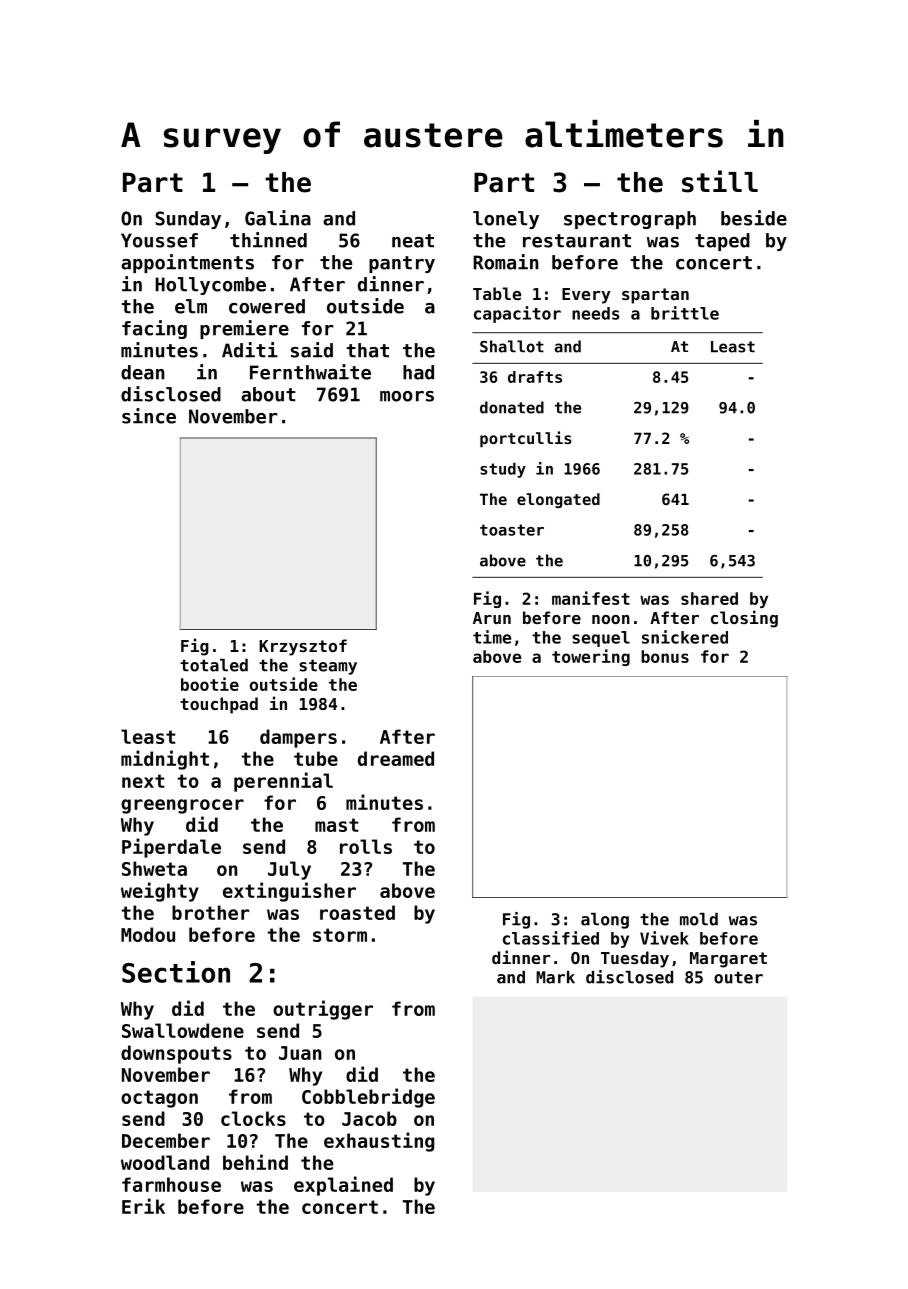 This image has width=908, height=1289. Describe the element at coordinates (720, 181) in the image. I see `still` at that location.
